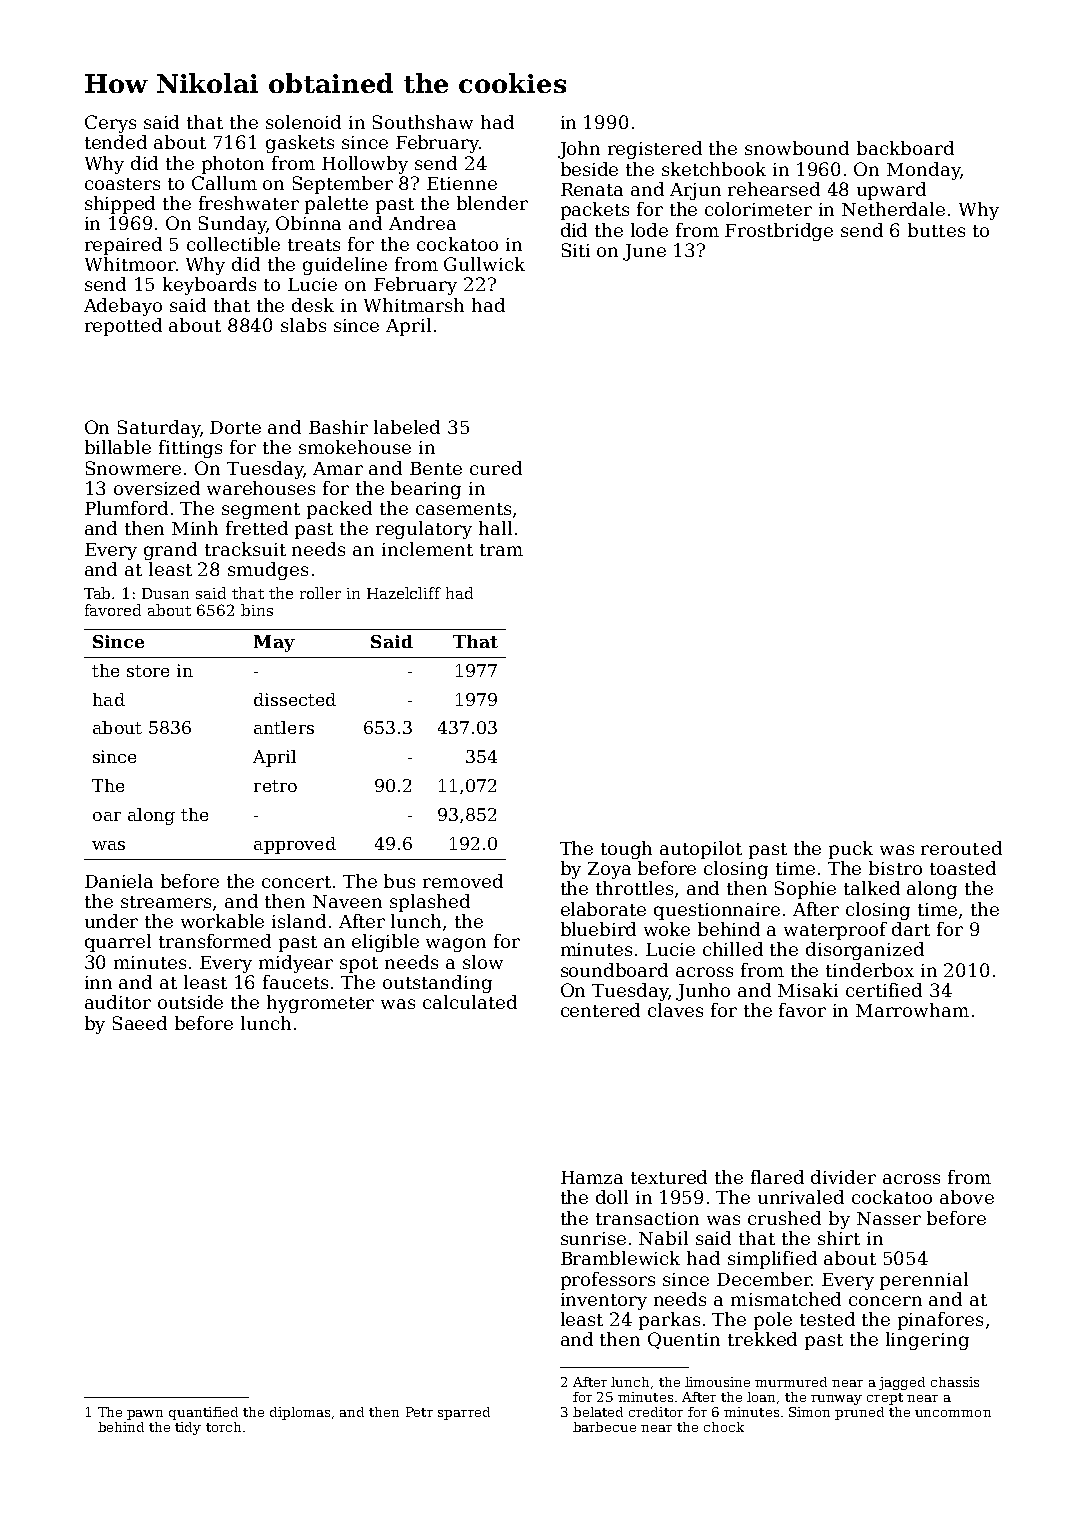 The height and width of the screenshot is (1538, 1088). What do you see at coordinates (419, 1412) in the screenshot?
I see `Petr` at bounding box center [419, 1412].
